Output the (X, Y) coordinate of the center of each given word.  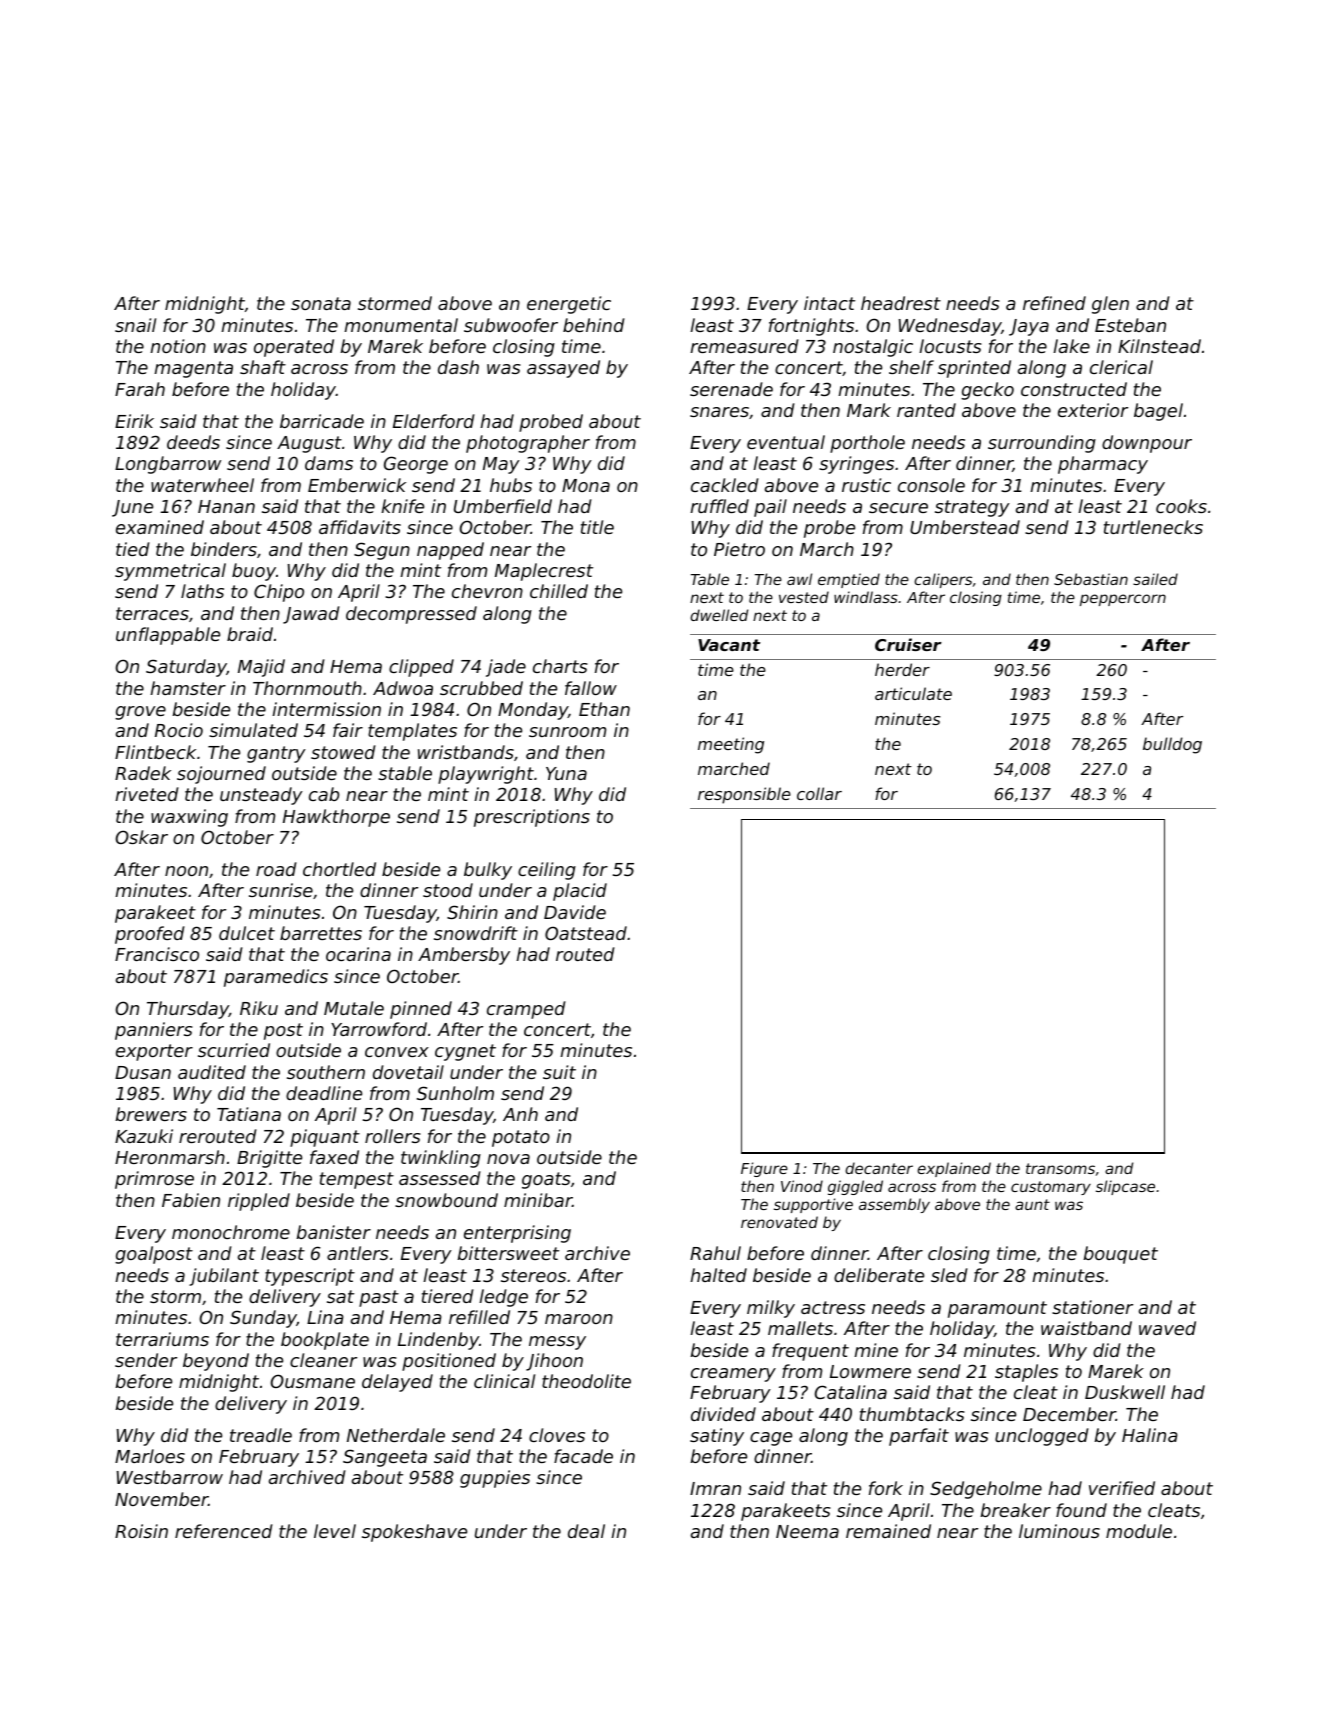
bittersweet (508, 1253)
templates (412, 732)
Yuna (566, 773)
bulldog (1172, 745)
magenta (193, 369)
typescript (310, 1277)
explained (954, 1169)
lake (1071, 346)
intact (829, 303)
